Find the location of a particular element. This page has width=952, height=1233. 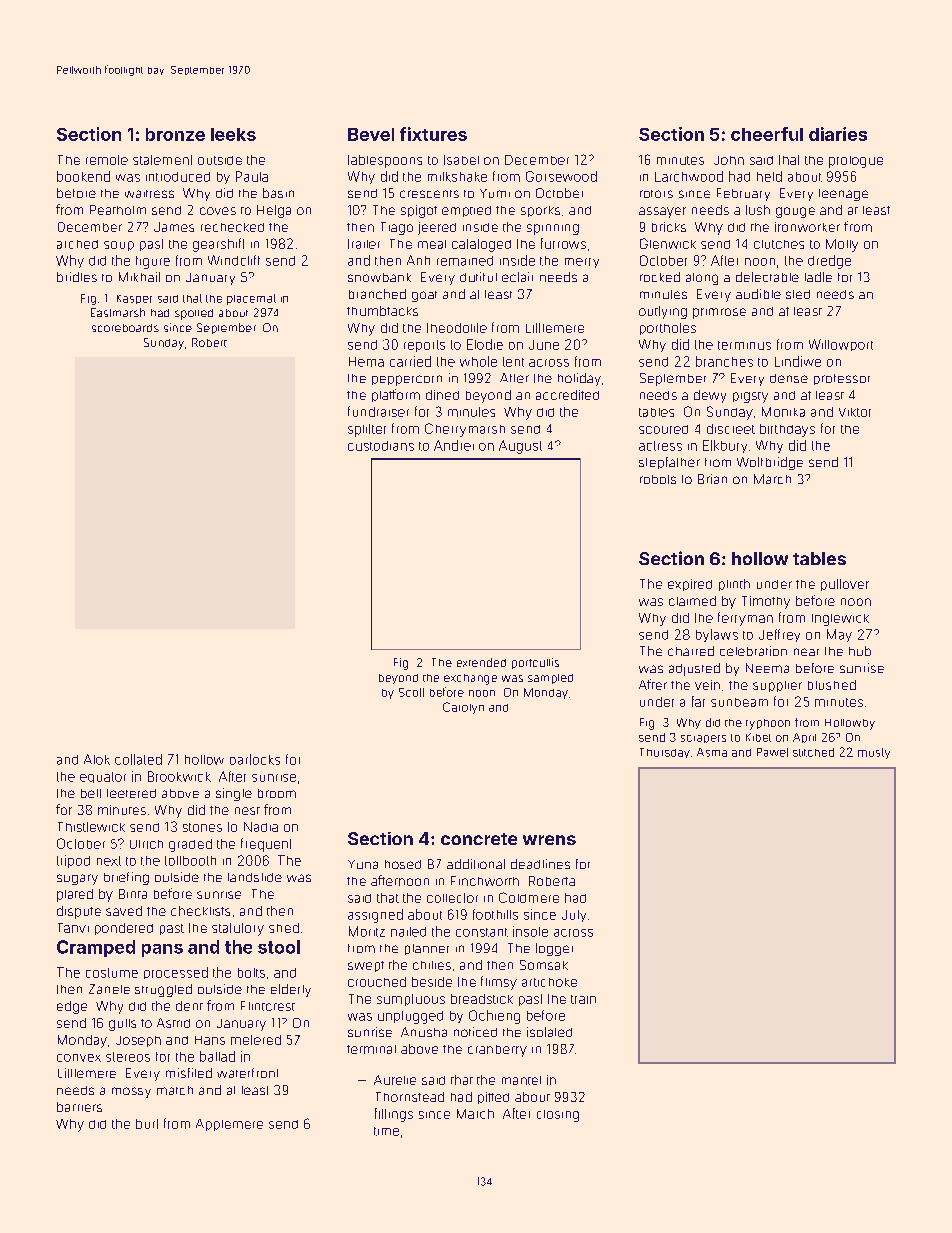

Asma is located at coordinates (712, 752).
